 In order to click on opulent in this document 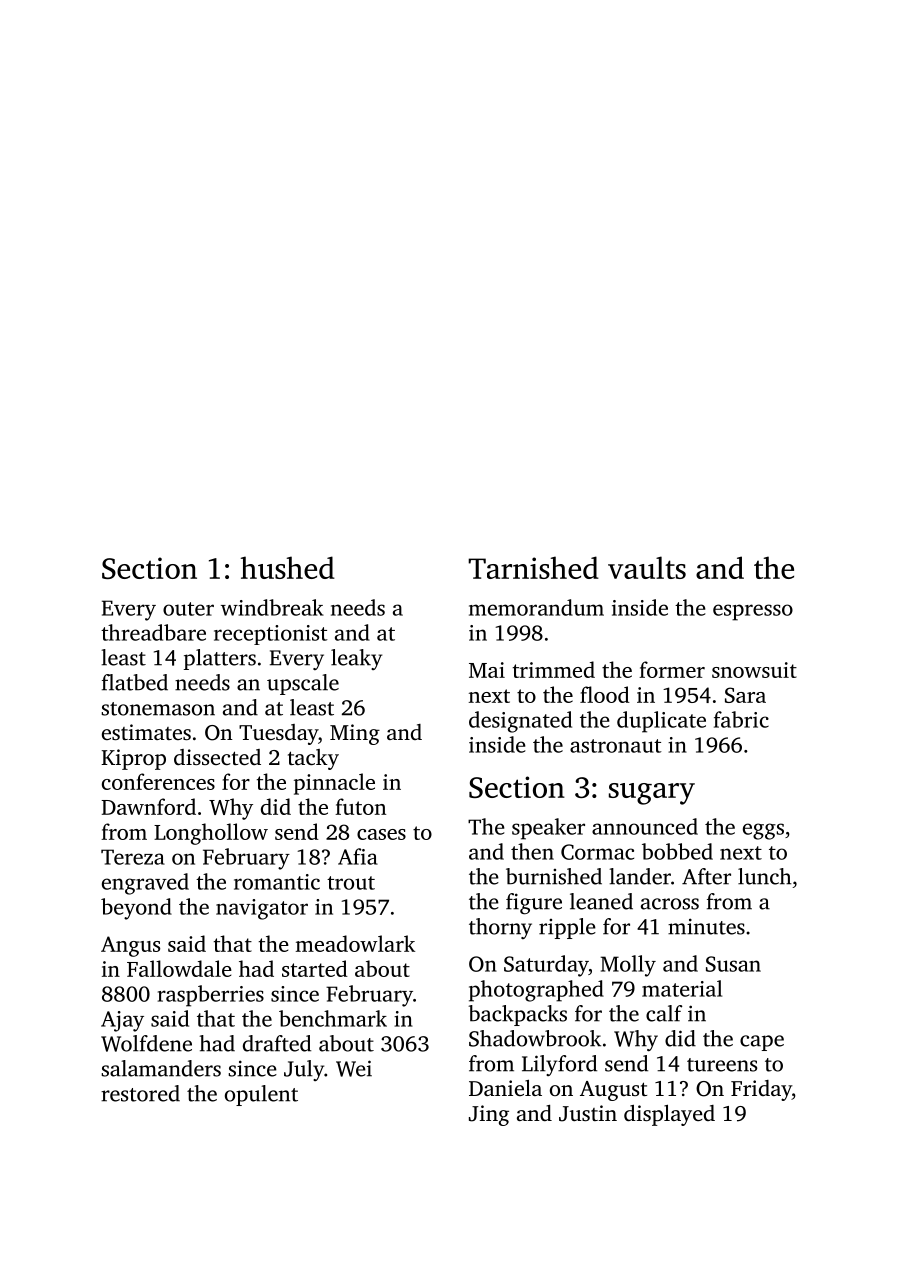, I will do `click(261, 1095)`.
